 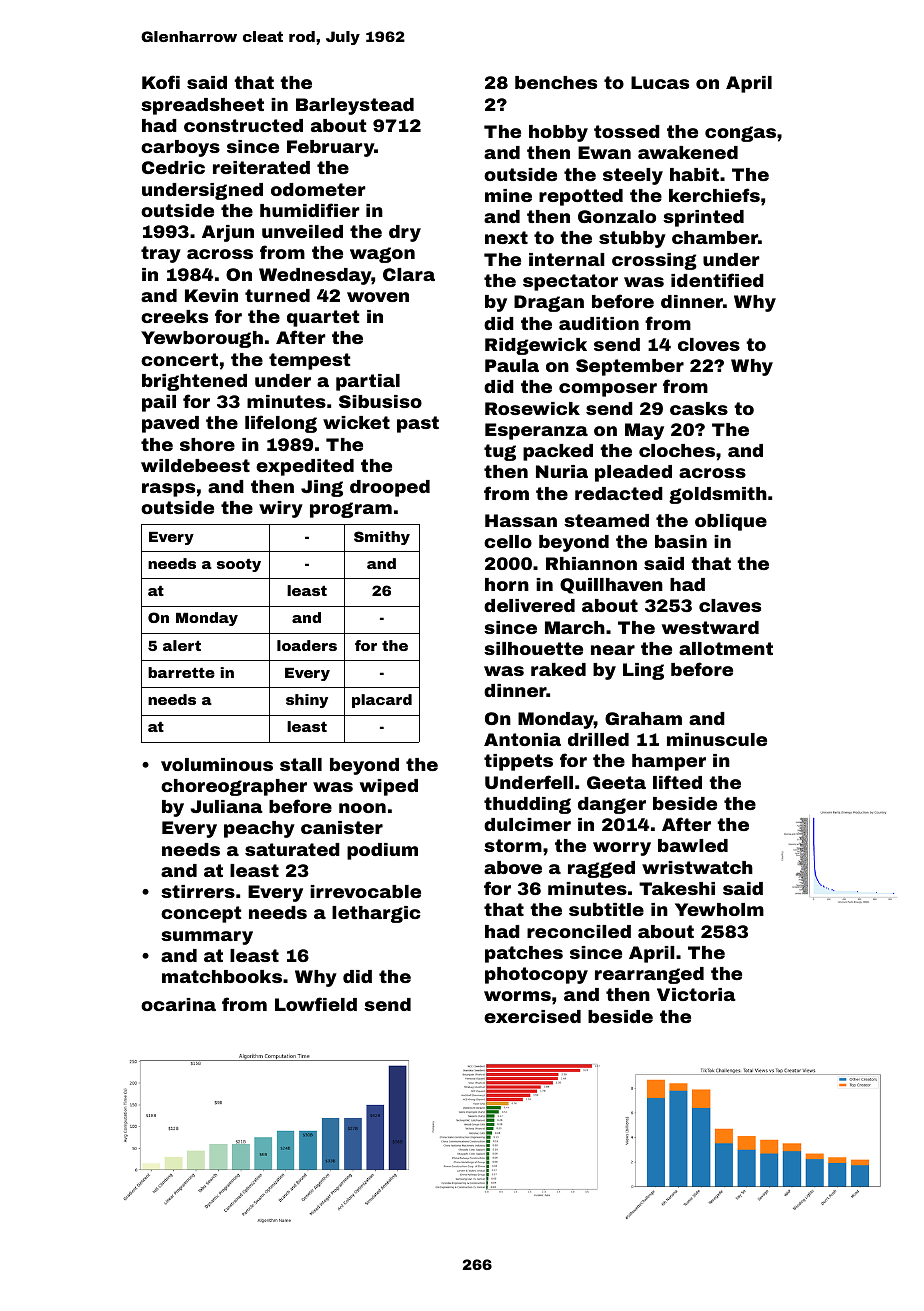 I want to click on Paula, so click(x=512, y=365).
